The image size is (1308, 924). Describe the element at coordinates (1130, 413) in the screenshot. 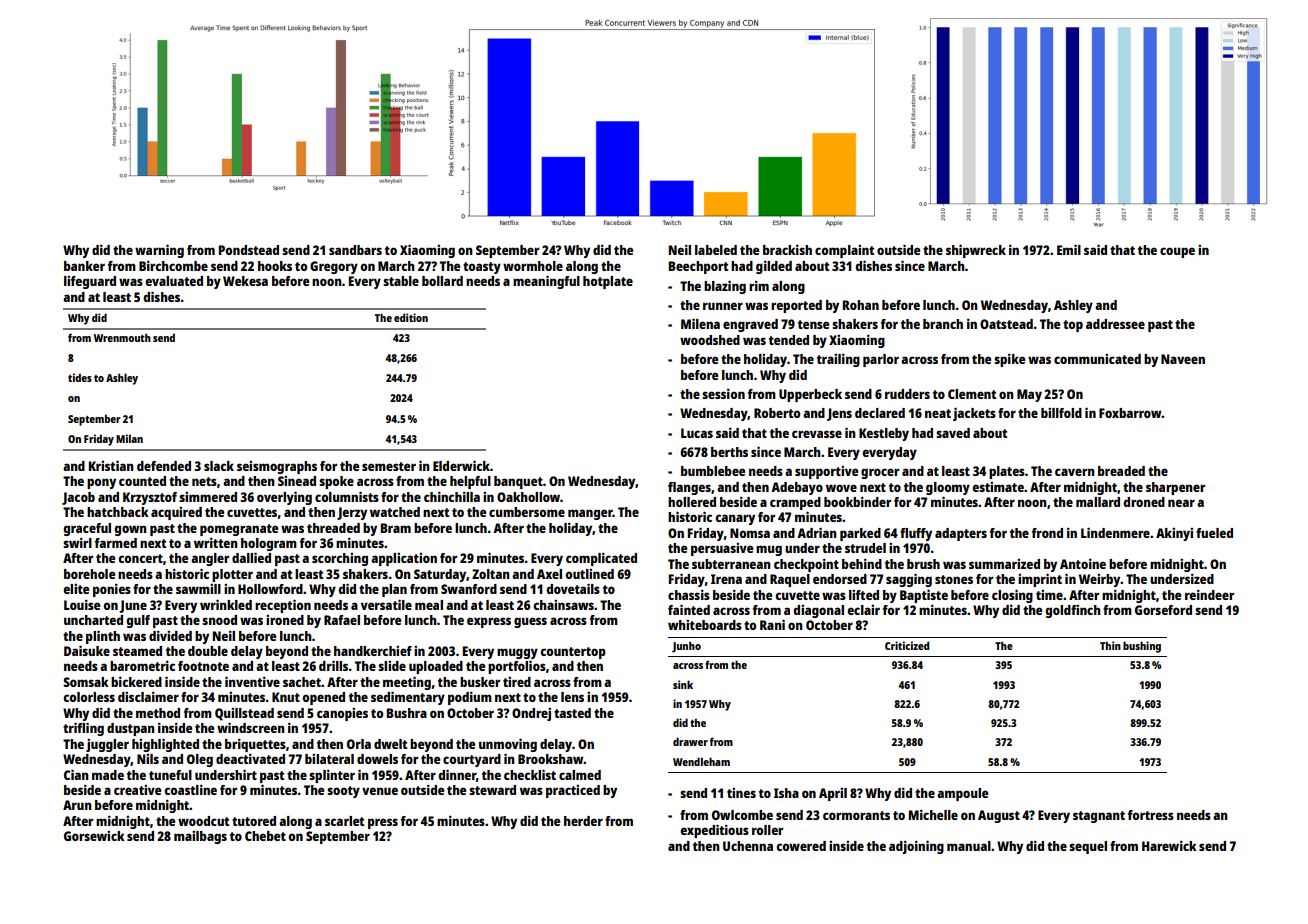

I see `Foxbarrow` at that location.
